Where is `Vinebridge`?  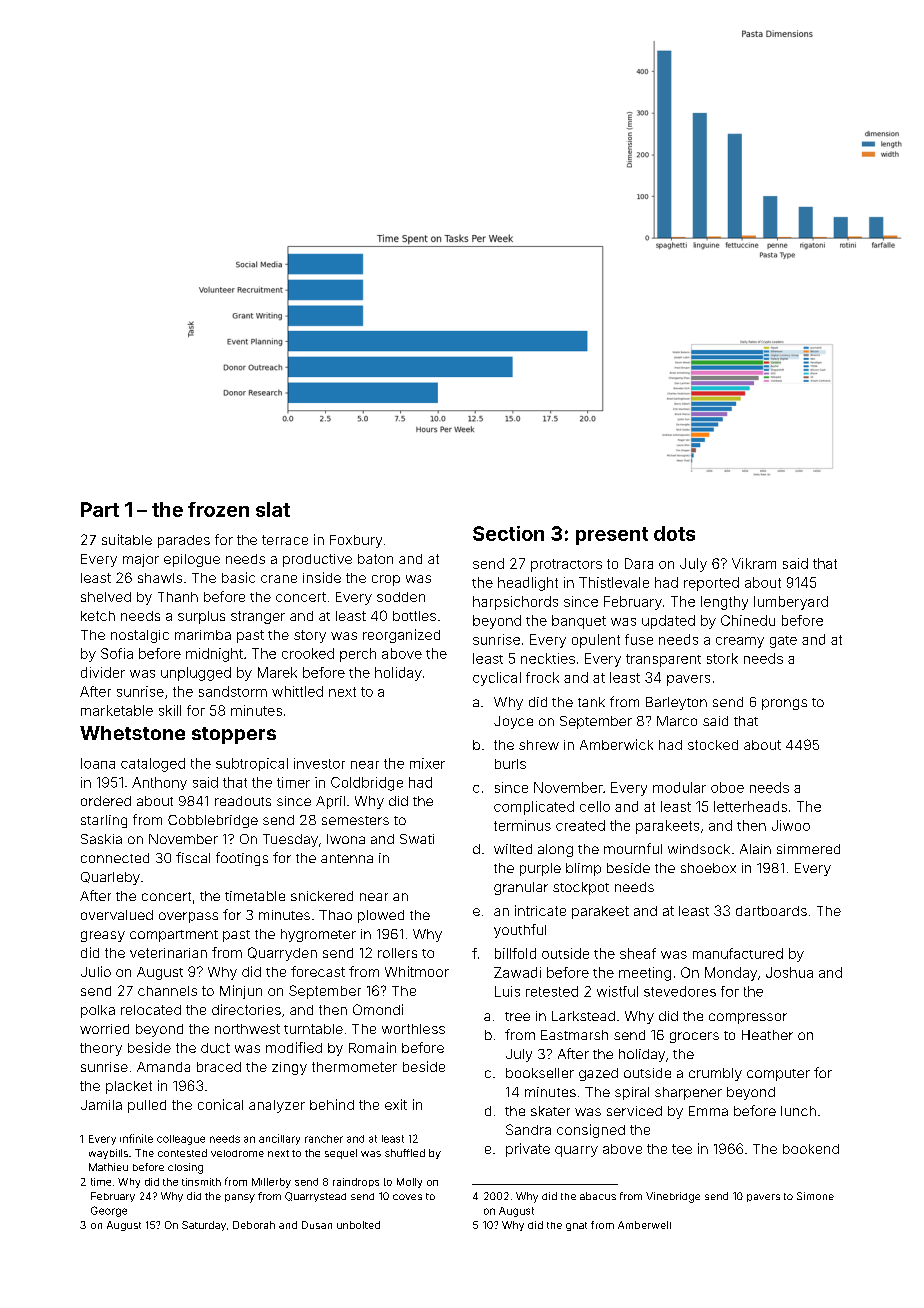
Vinebridge is located at coordinates (673, 1197).
